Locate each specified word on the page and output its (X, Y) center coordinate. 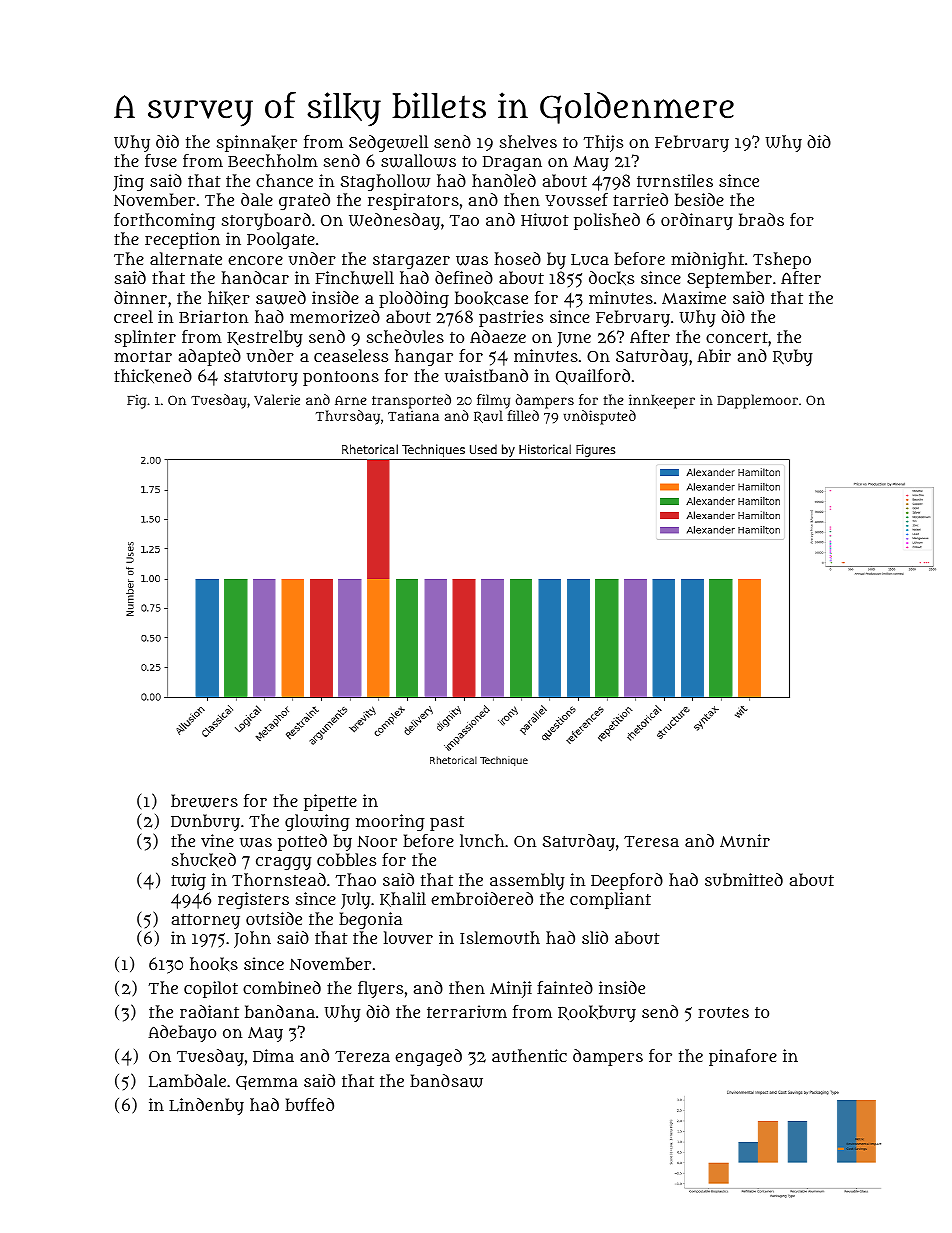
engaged (428, 1057)
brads (761, 219)
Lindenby (206, 1106)
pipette (330, 802)
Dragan (512, 163)
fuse (161, 160)
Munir (745, 840)
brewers (204, 801)
